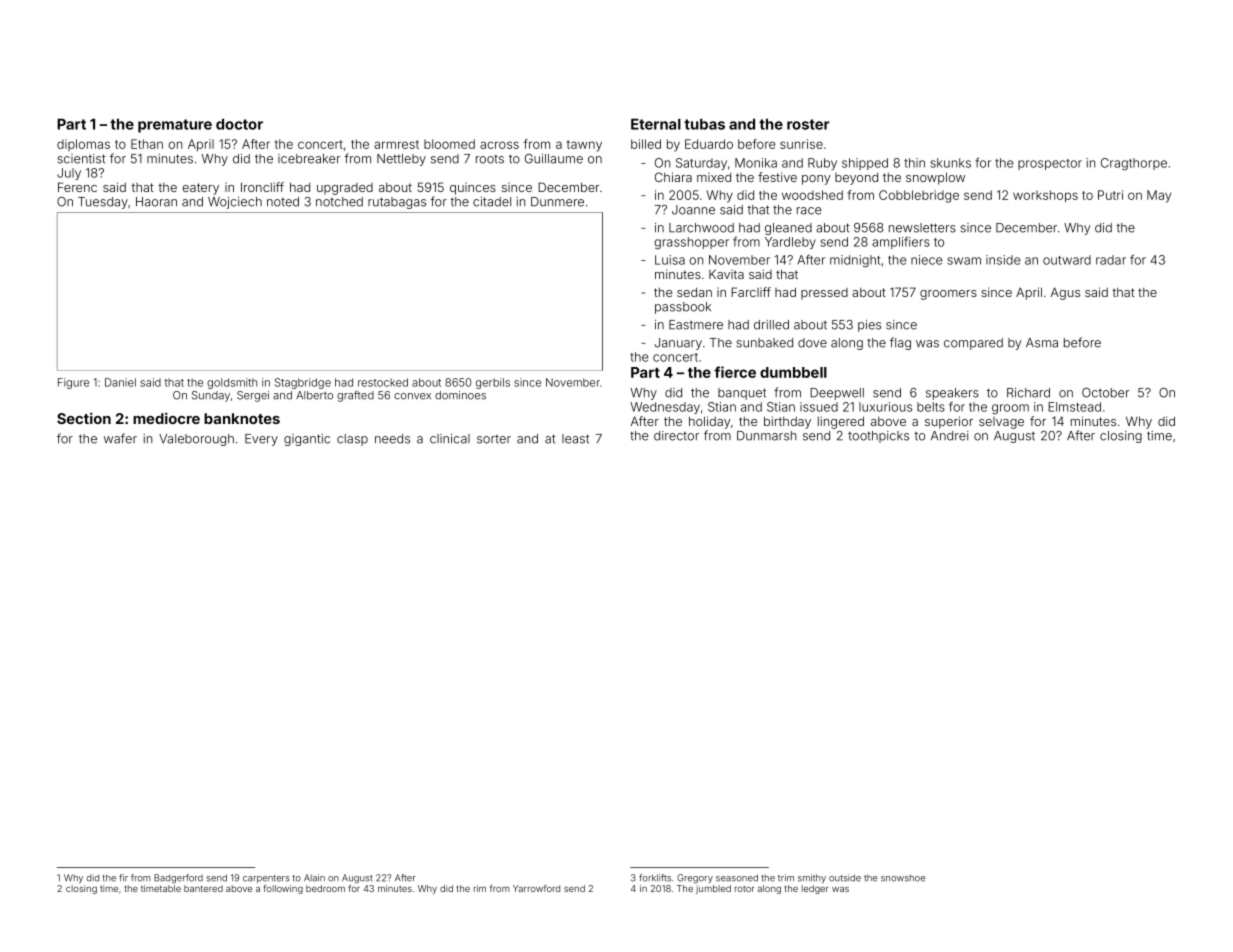 The image size is (1233, 952). I want to click on trim, so click(786, 877).
